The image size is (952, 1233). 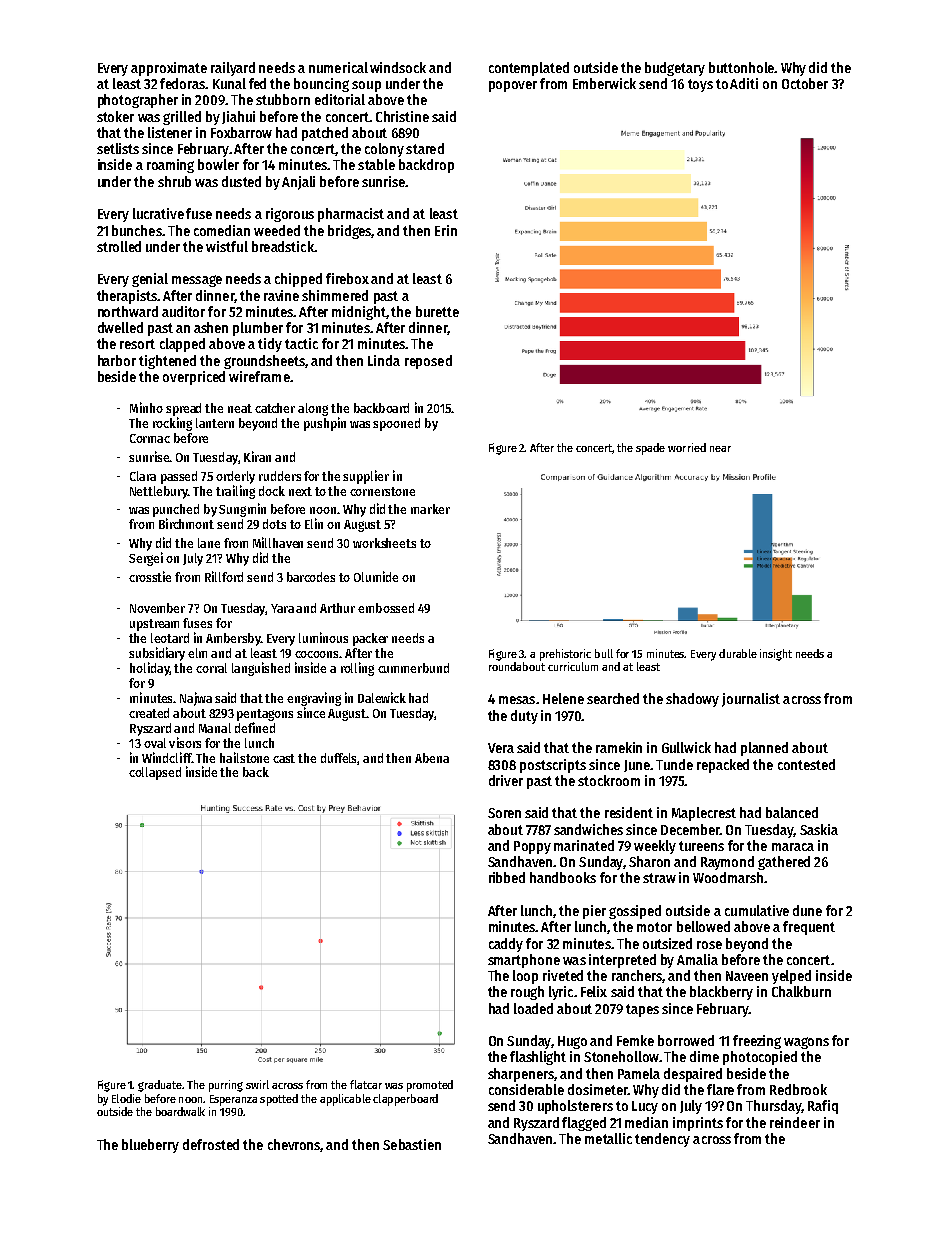 I want to click on graduate, so click(x=160, y=1086).
